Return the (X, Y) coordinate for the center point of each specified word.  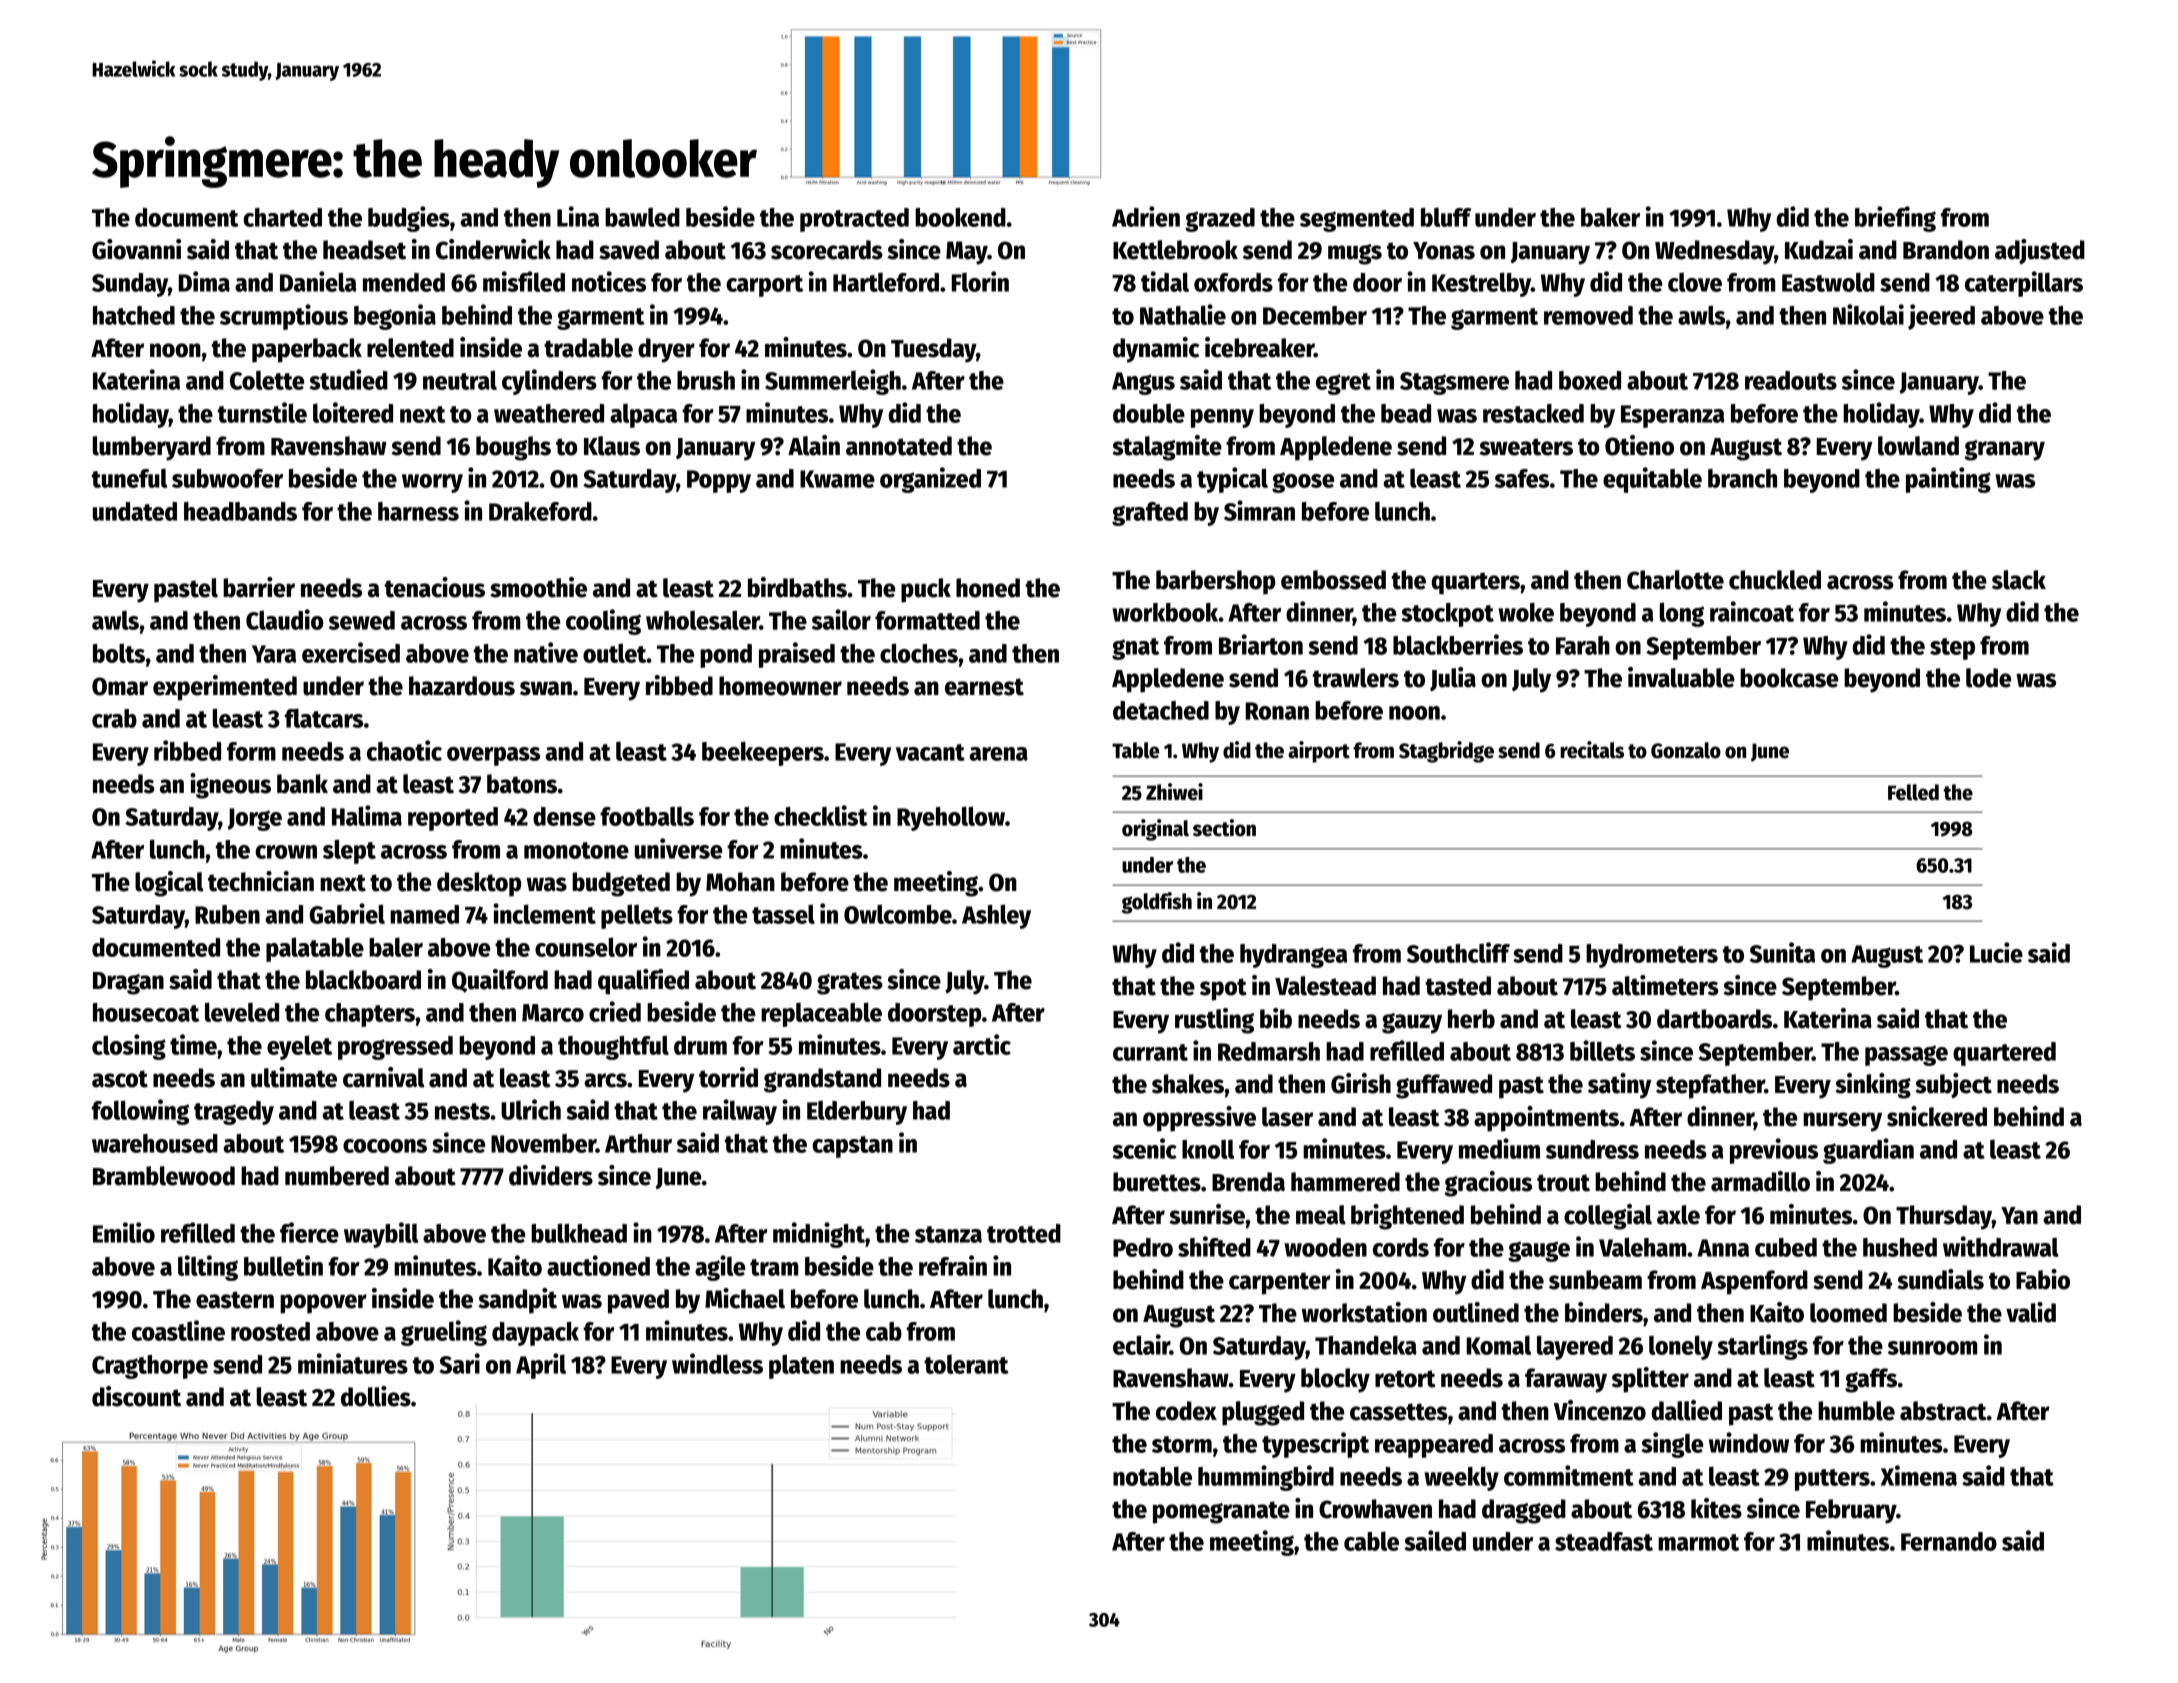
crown (286, 852)
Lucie (1996, 952)
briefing (1895, 219)
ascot (120, 1079)
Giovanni (136, 249)
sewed (362, 620)
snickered (1937, 1116)
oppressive (1199, 1119)
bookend (960, 217)
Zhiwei (1174, 792)
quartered (2004, 1054)
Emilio (124, 1232)
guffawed (1444, 1086)
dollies (376, 1396)
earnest (984, 687)
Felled (1913, 792)
